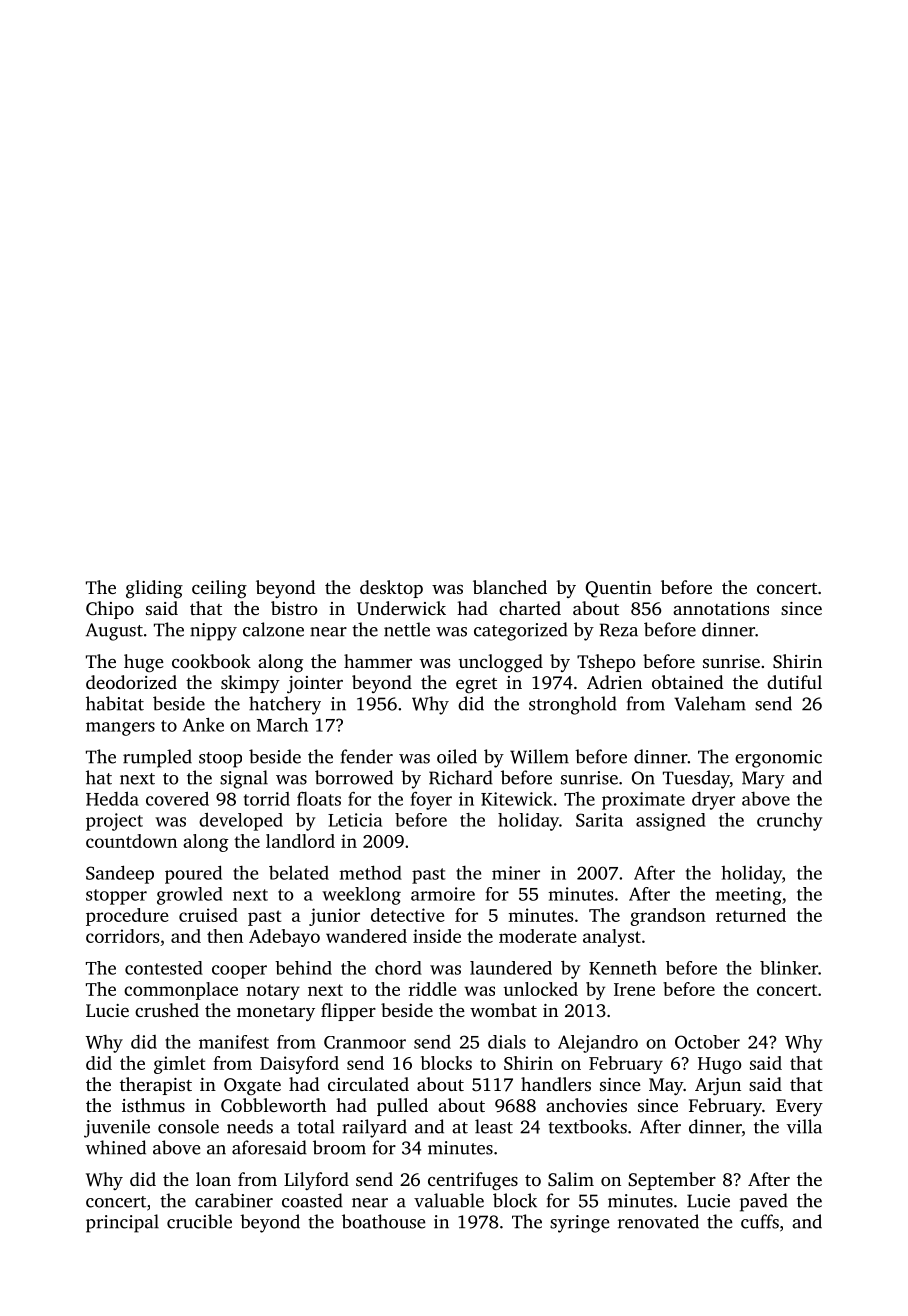 The width and height of the page is (908, 1316). What do you see at coordinates (114, 632) in the page?
I see `August` at bounding box center [114, 632].
